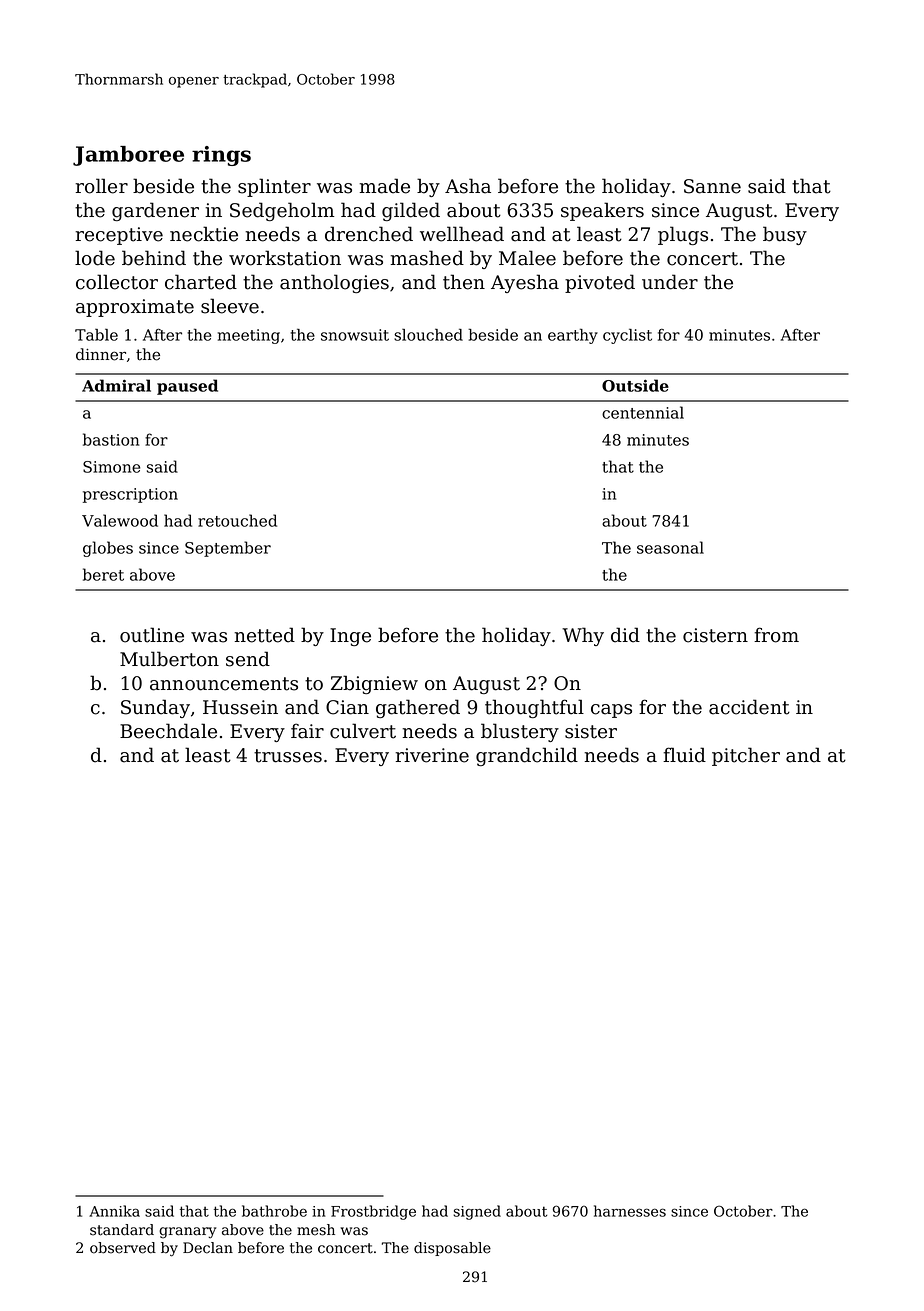  What do you see at coordinates (670, 547) in the image?
I see `seasonal` at bounding box center [670, 547].
